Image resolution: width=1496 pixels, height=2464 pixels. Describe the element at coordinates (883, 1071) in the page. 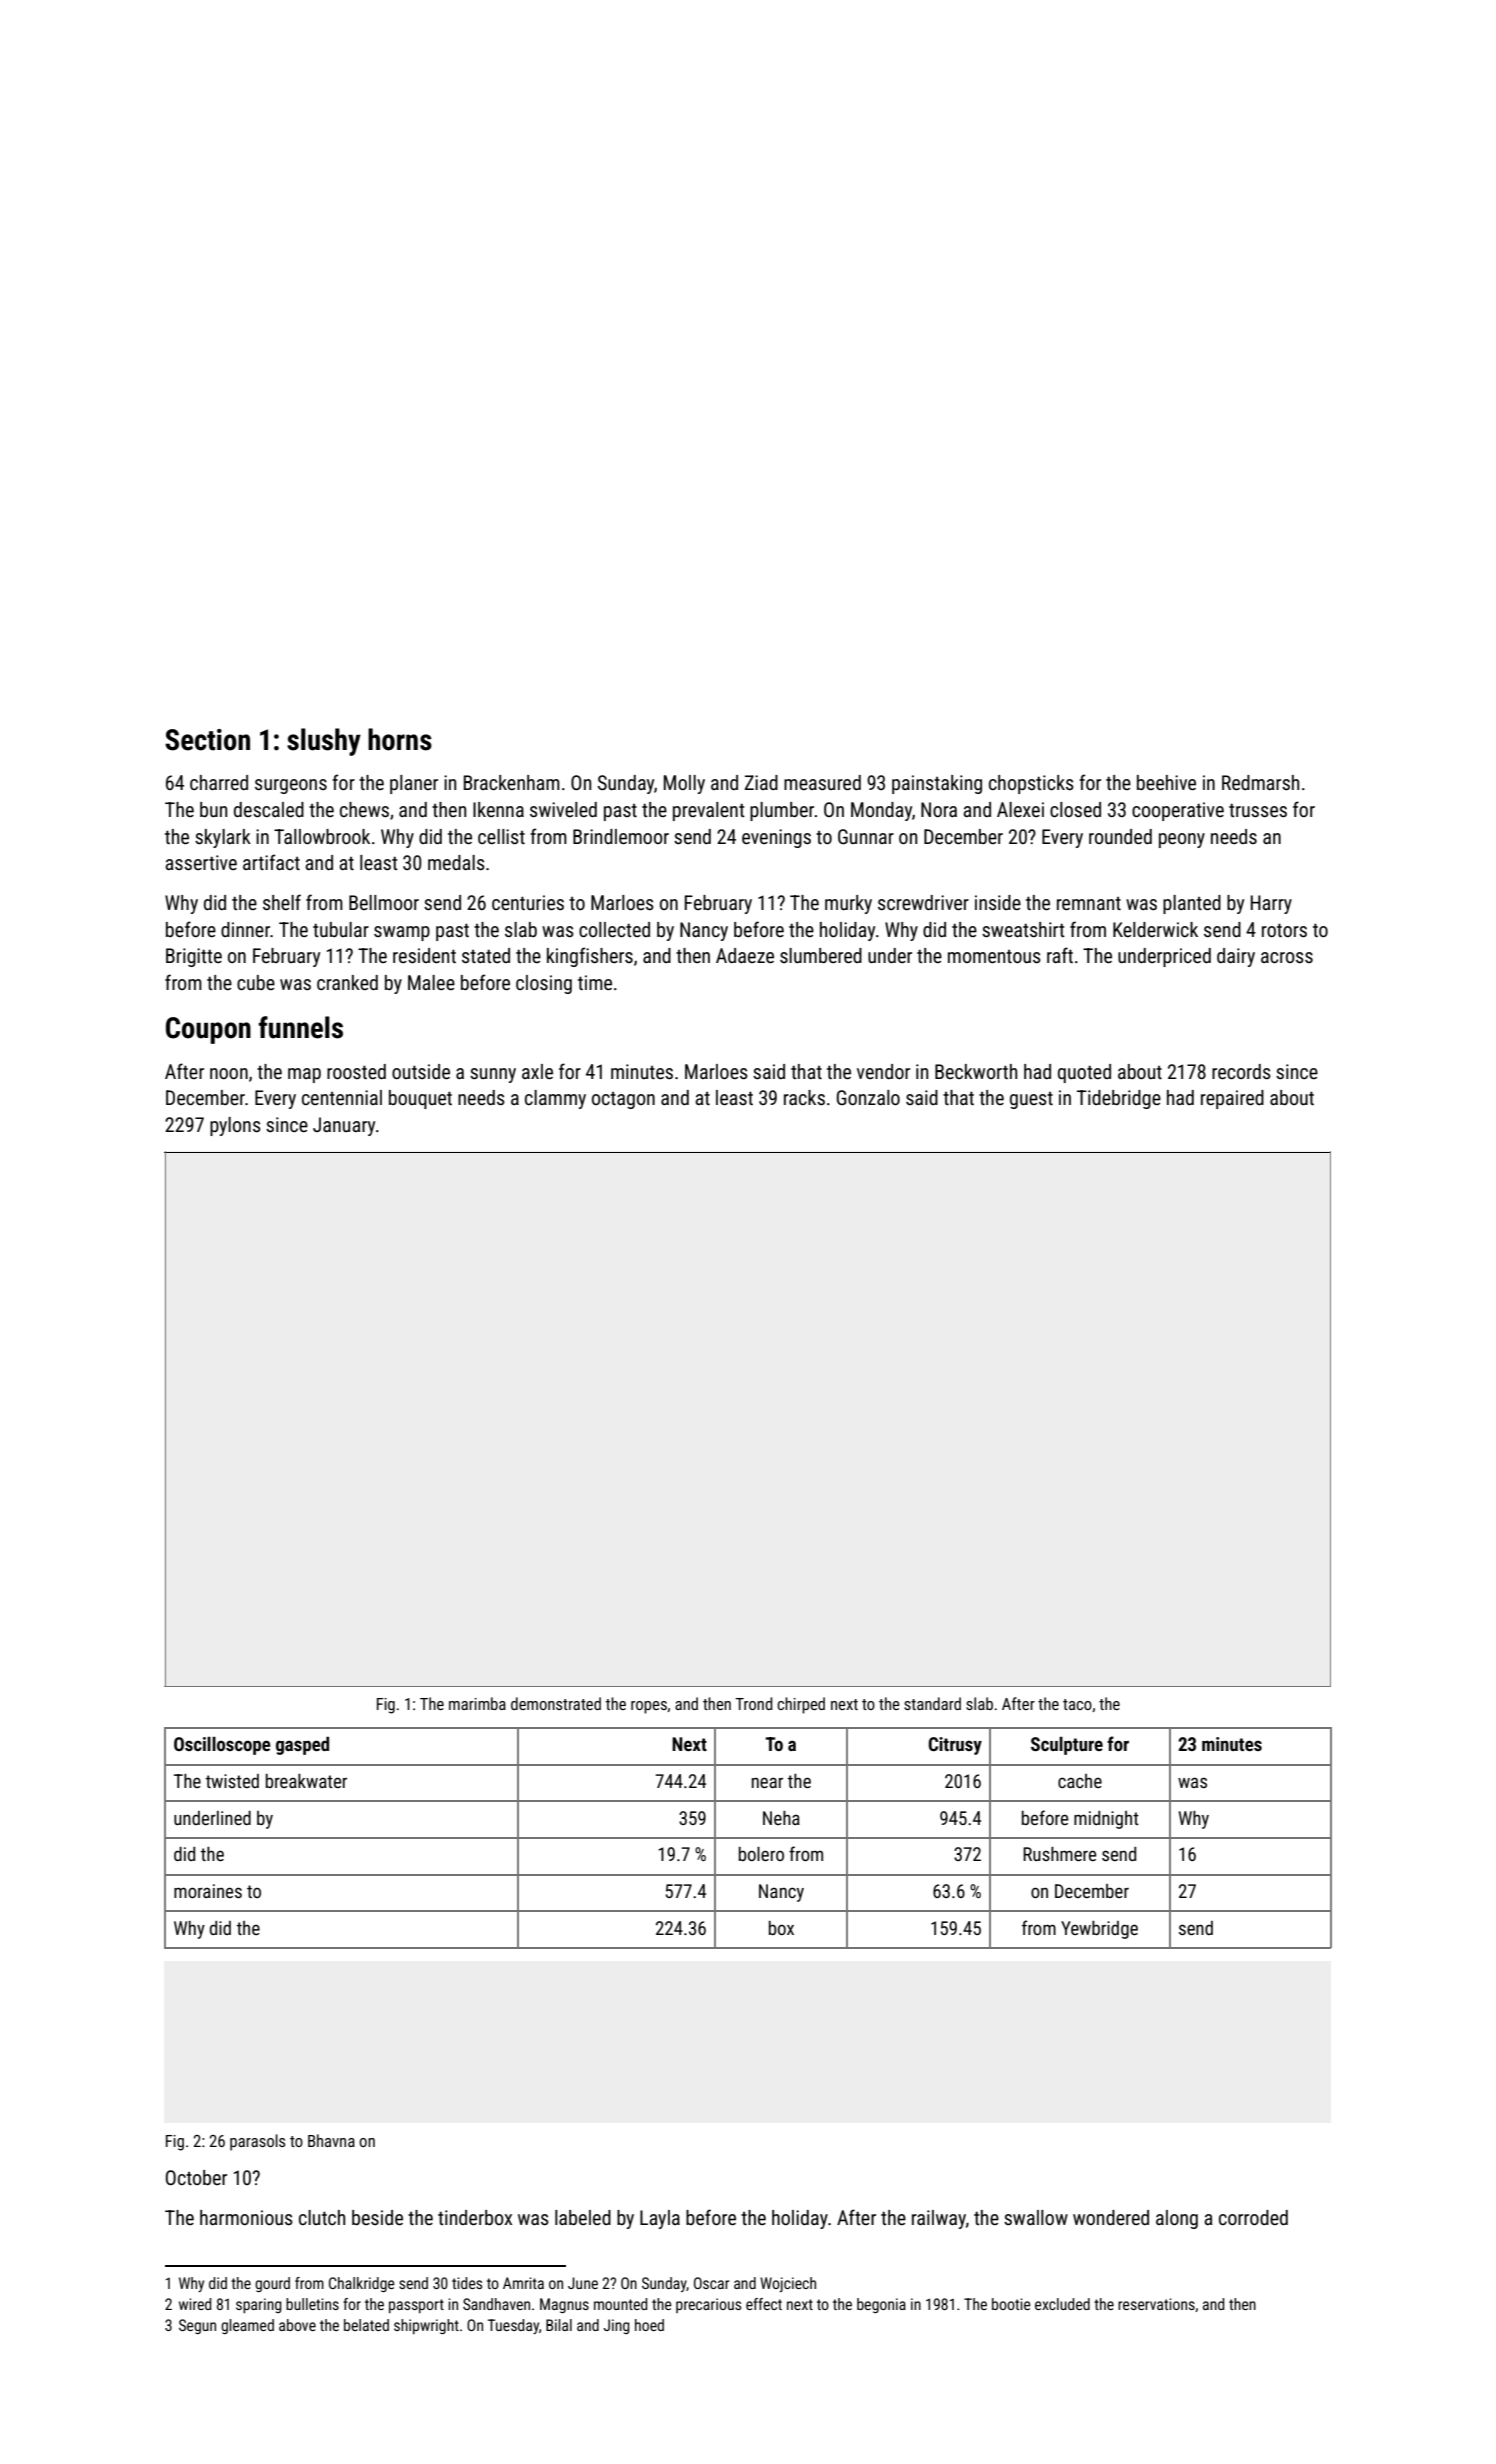

I see `vendor` at that location.
